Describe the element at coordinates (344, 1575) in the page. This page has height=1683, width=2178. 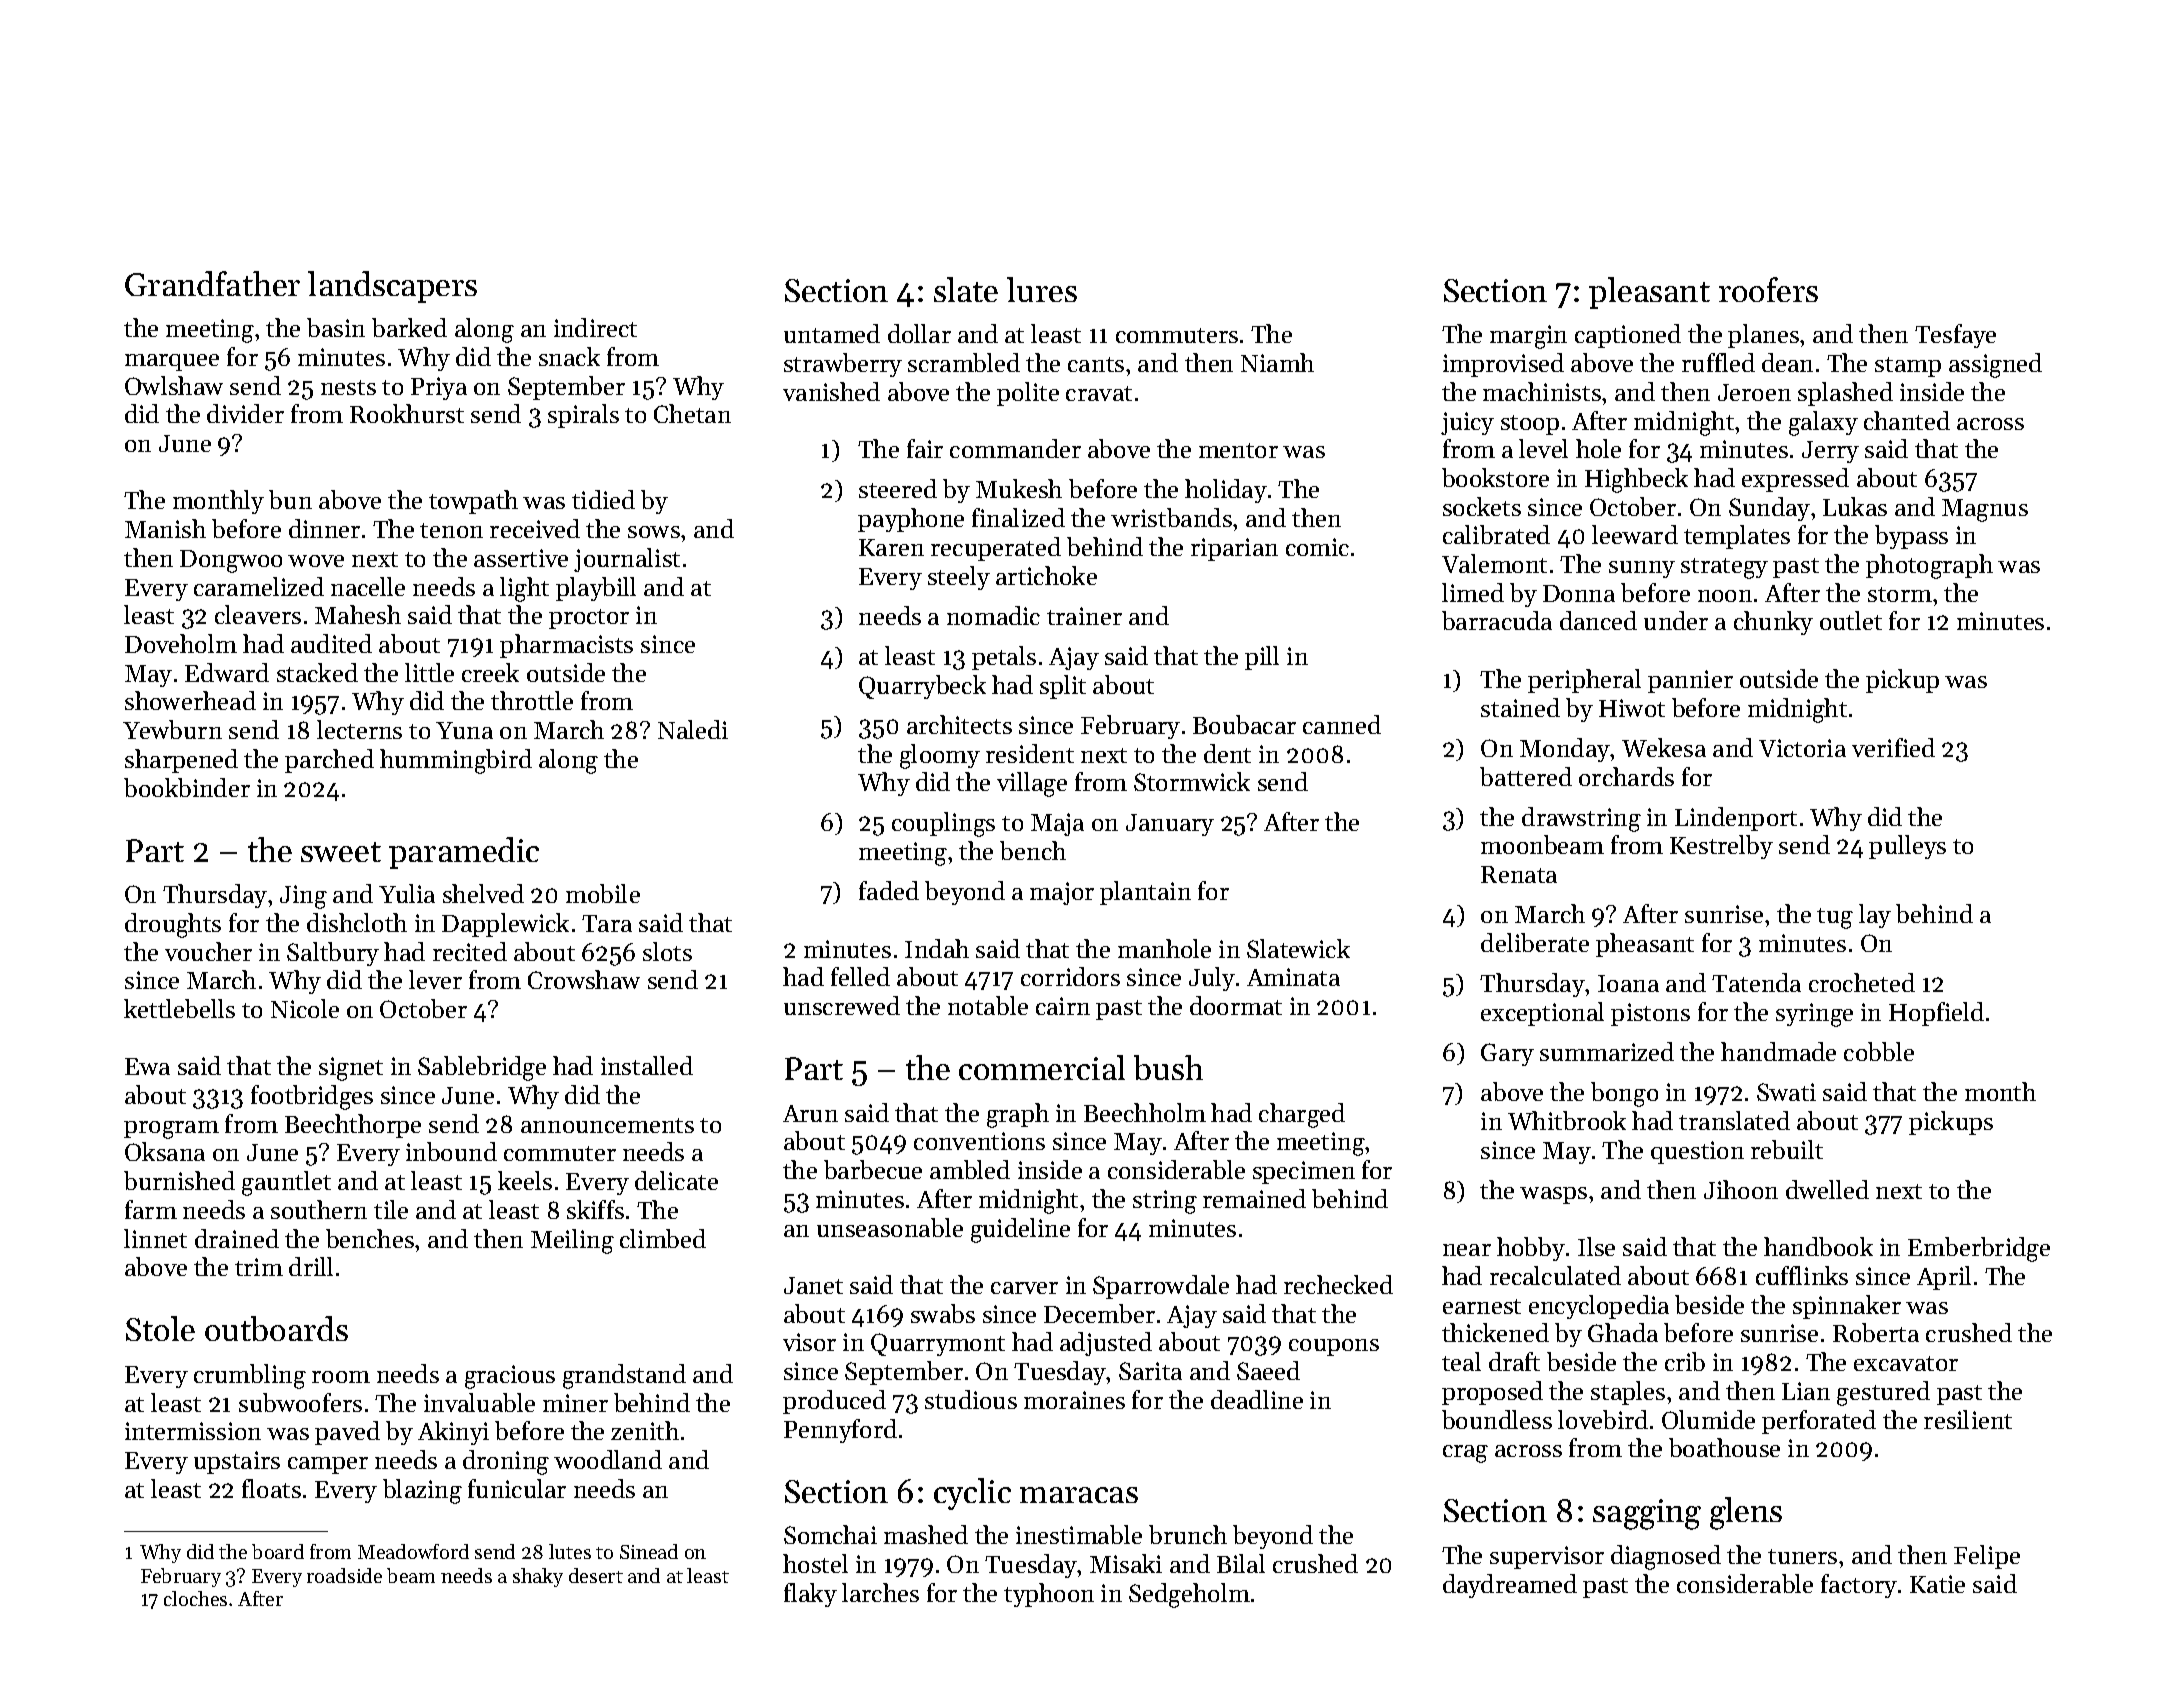
I see `roadside` at that location.
